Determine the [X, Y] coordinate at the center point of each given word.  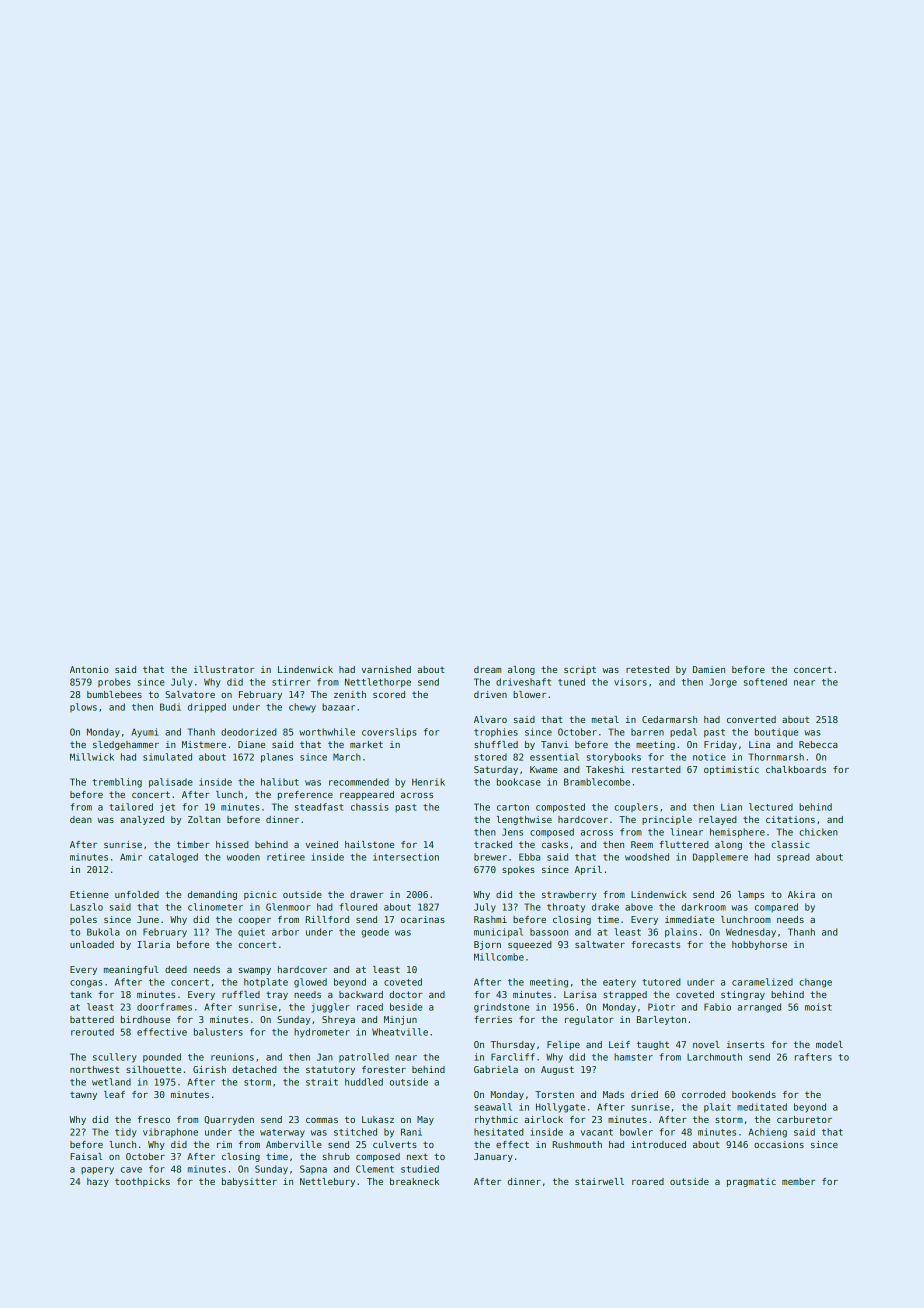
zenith [350, 694]
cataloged [173, 858]
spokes [518, 870]
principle [667, 820]
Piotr [661, 1007]
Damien [709, 669]
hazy [98, 1182]
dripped [207, 708]
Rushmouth [577, 1144]
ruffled [241, 994]
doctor [406, 994]
